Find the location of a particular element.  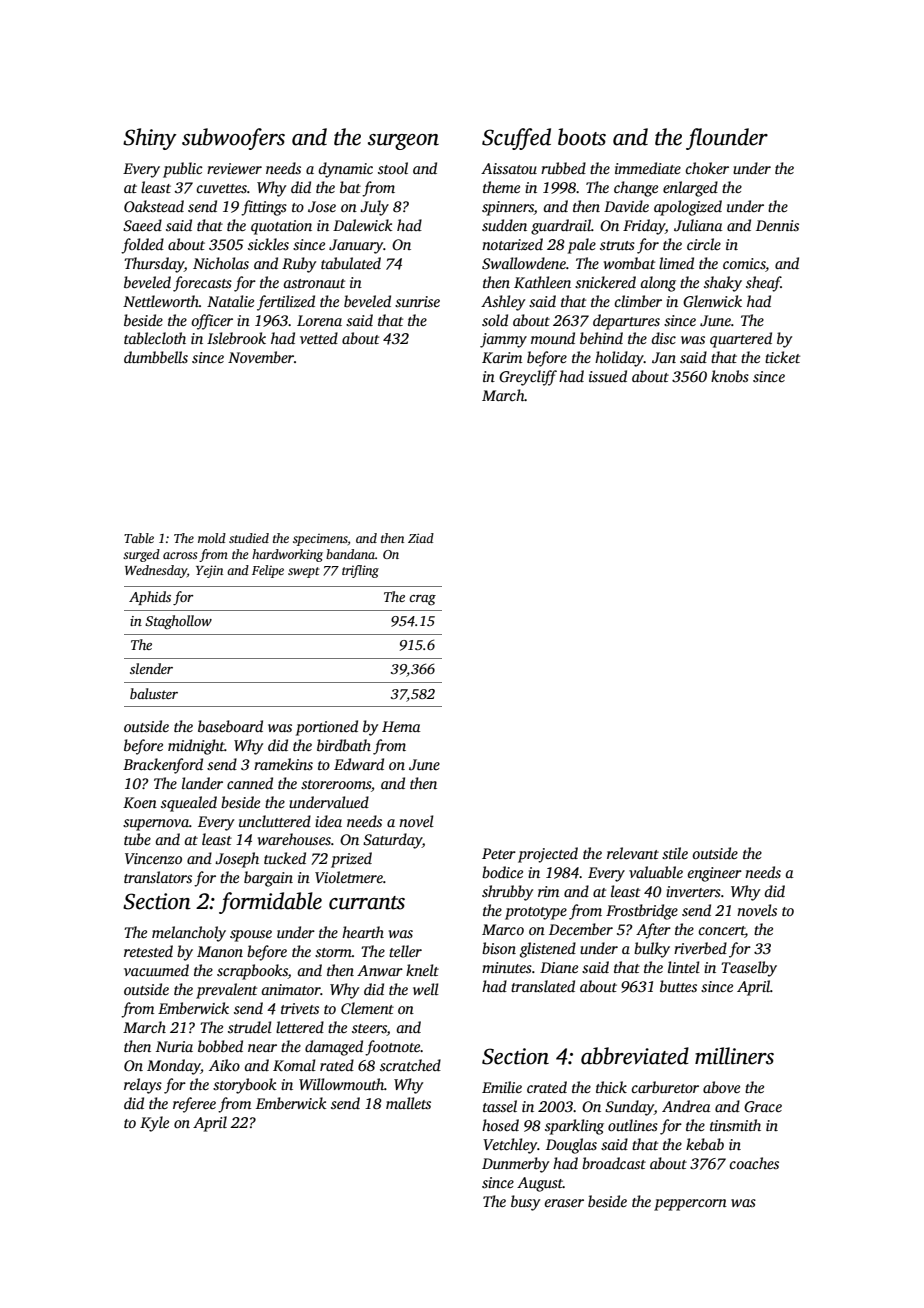

issued is located at coordinates (608, 376).
